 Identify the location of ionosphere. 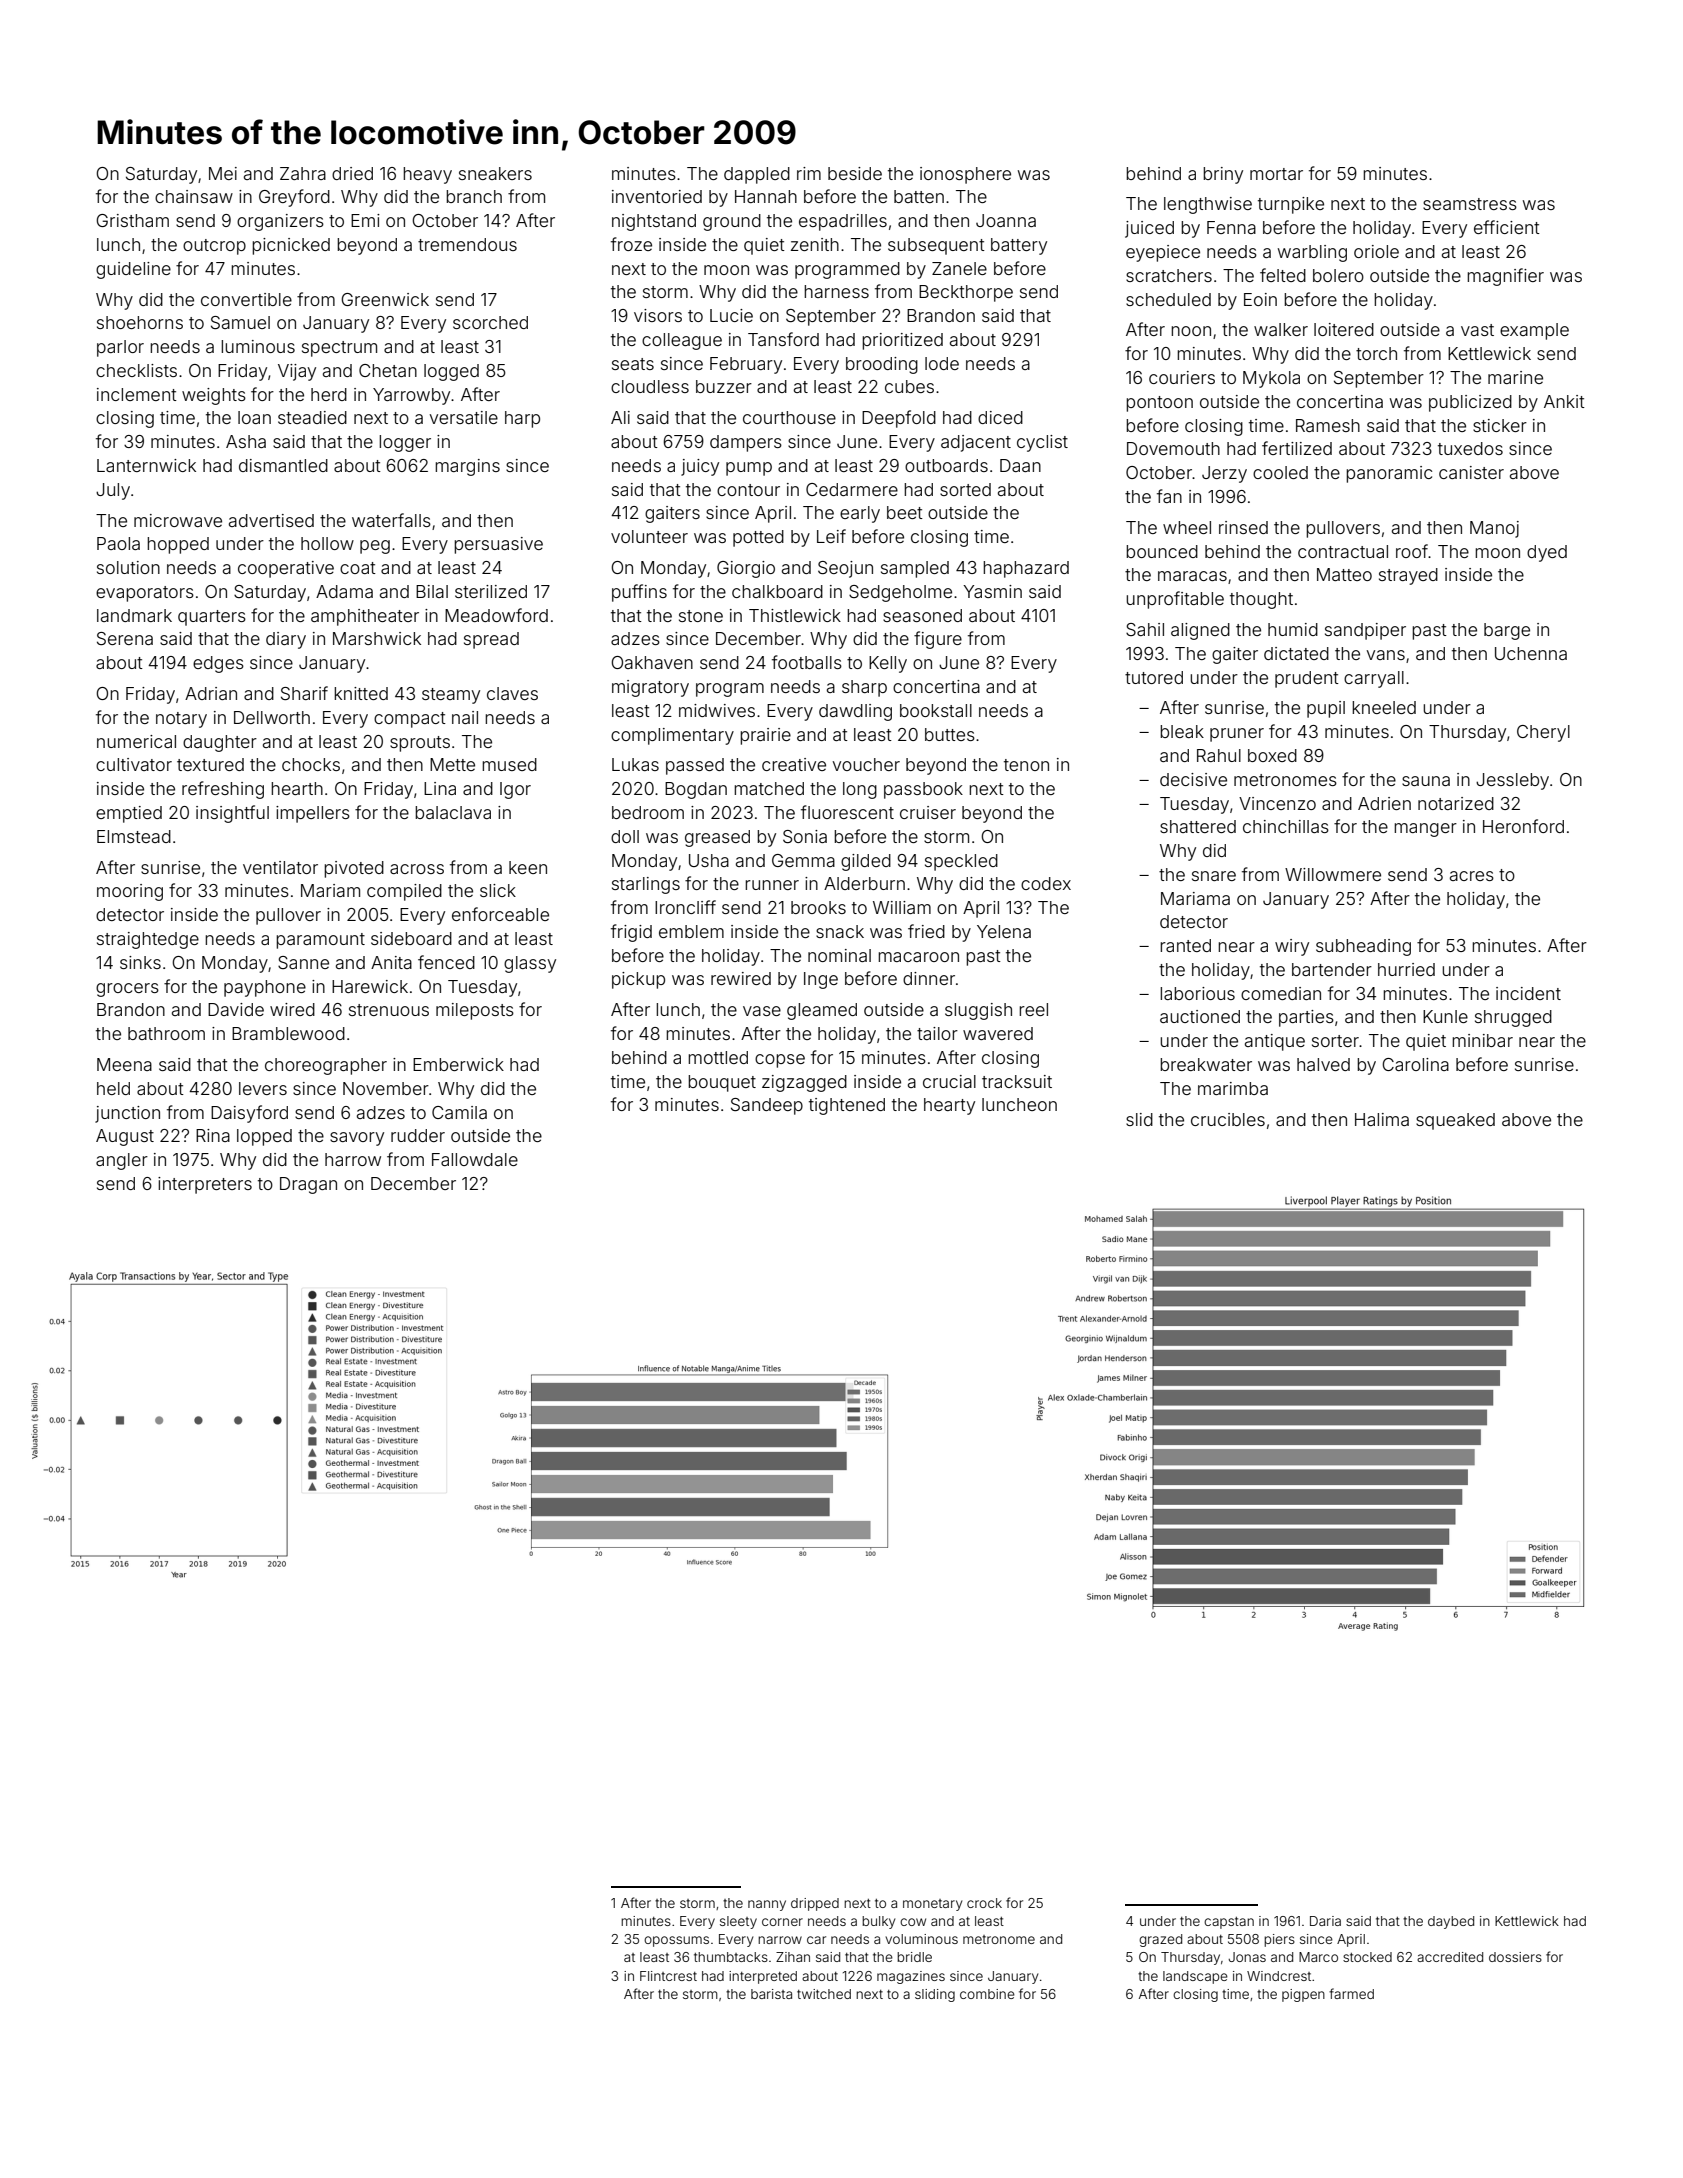
(965, 175).
